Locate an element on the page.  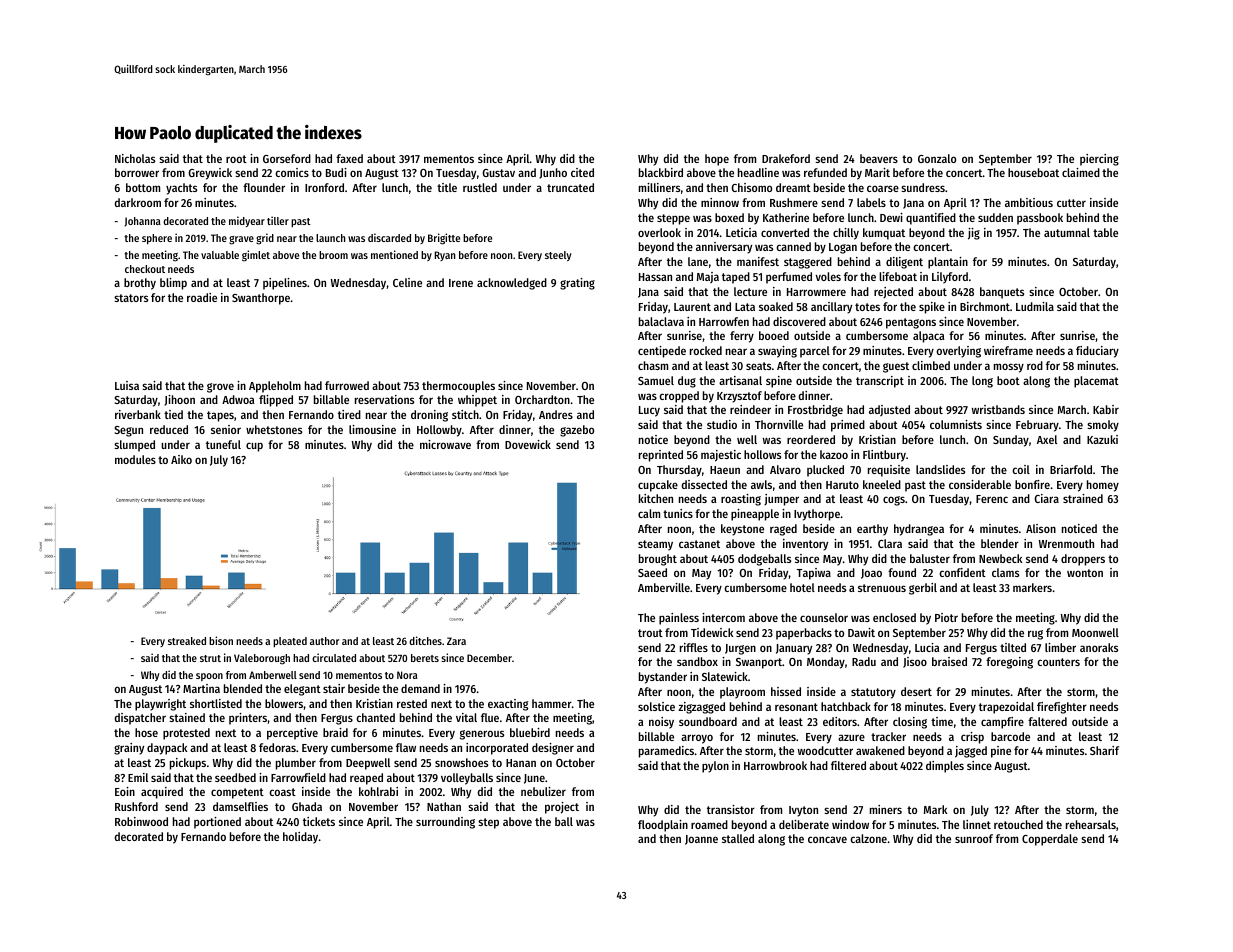
Irene is located at coordinates (461, 283).
